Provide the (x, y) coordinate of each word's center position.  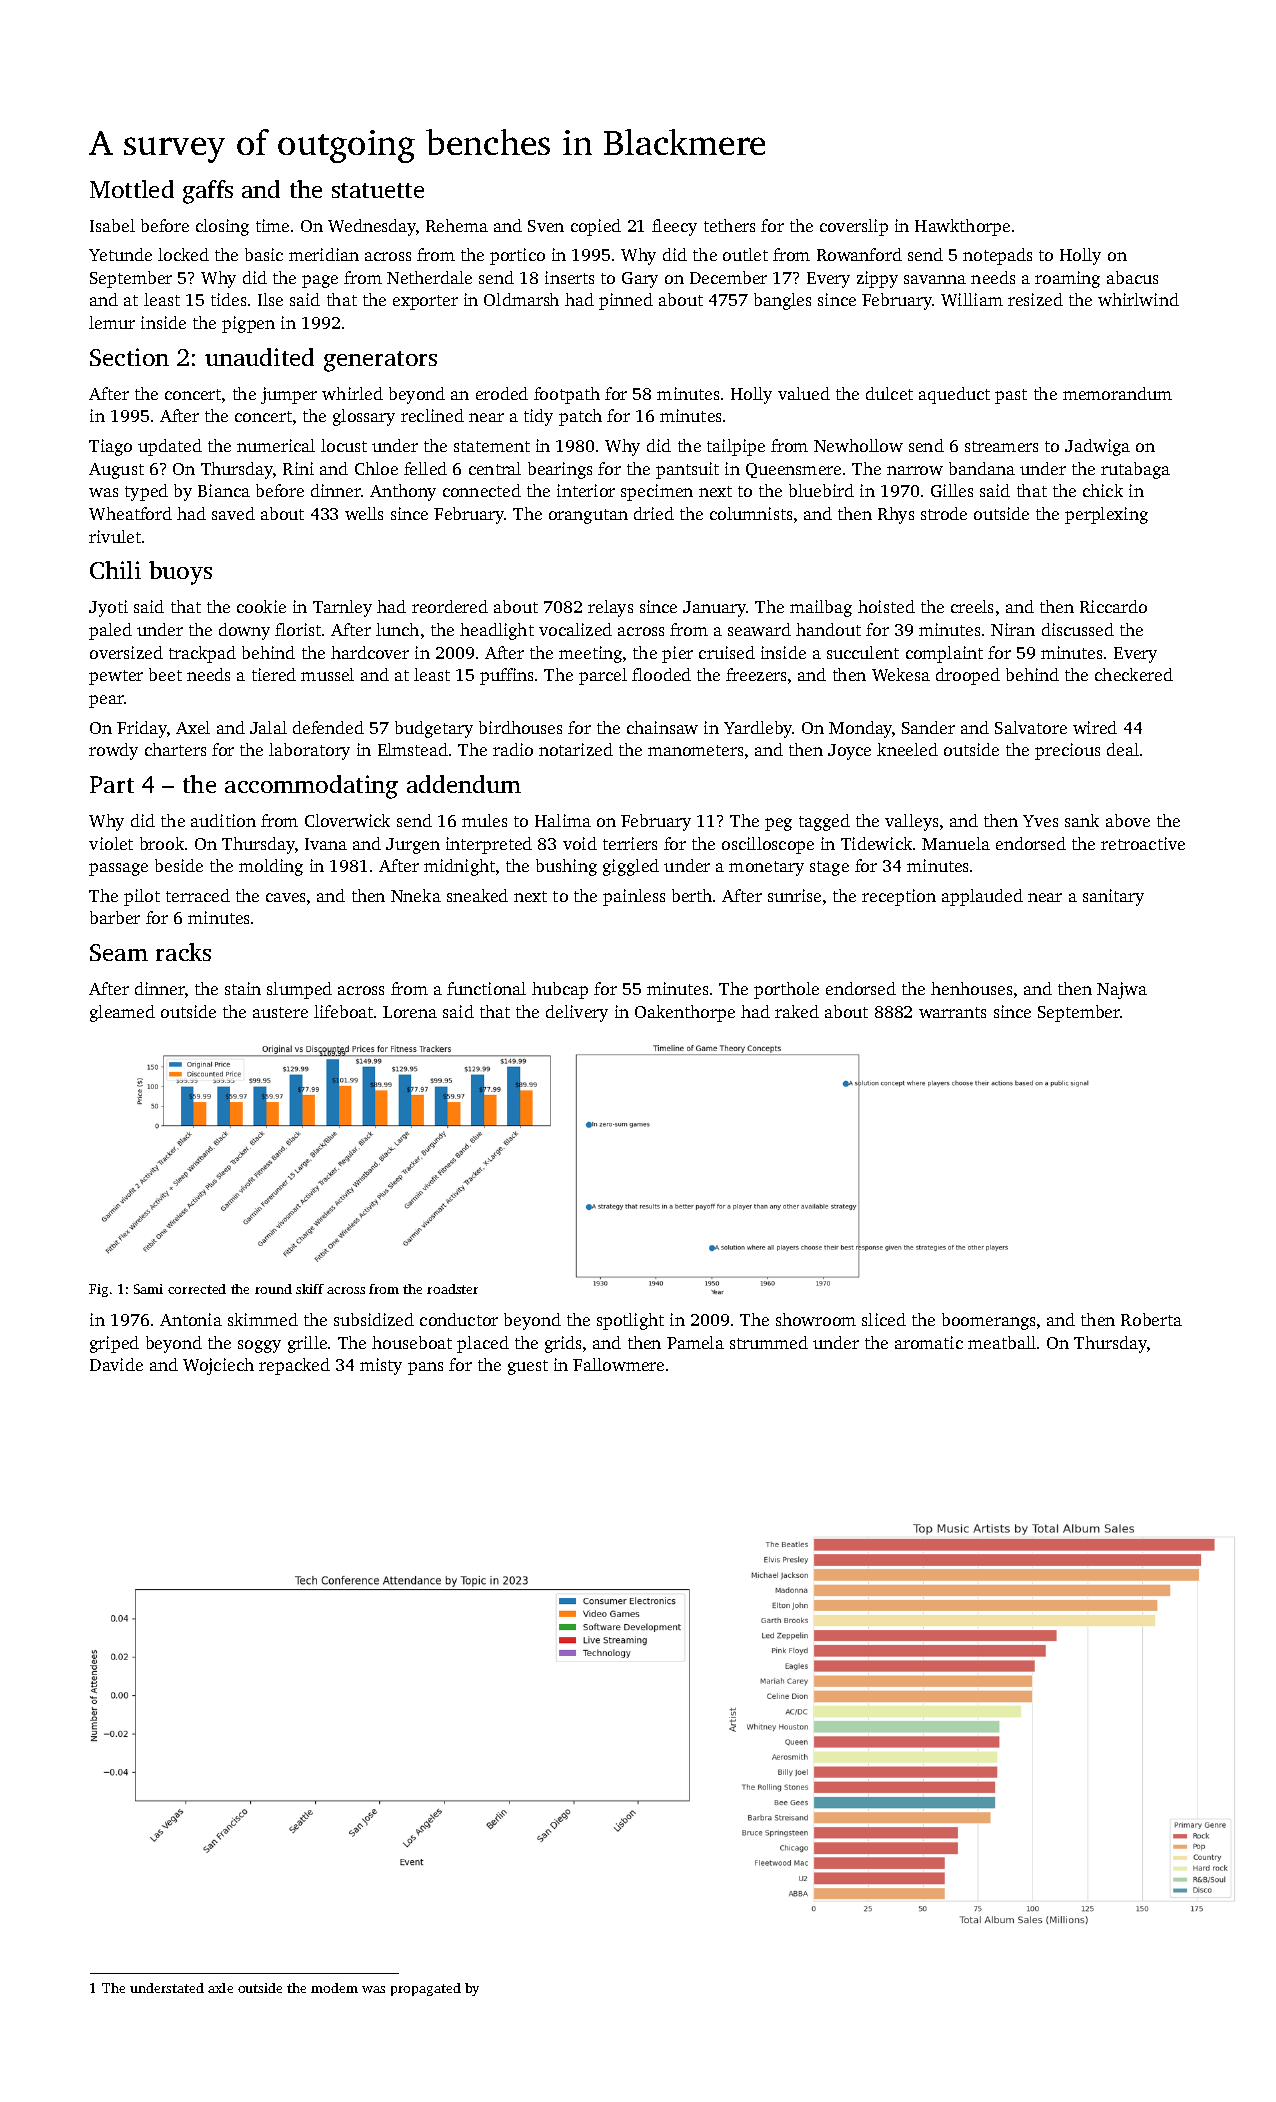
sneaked (477, 895)
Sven (546, 226)
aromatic (929, 1342)
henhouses (971, 988)
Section (129, 357)
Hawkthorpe (962, 227)
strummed (769, 1342)
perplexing (1106, 515)
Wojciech (218, 1366)
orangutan (588, 516)
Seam (119, 952)
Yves (1040, 821)
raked (797, 1011)
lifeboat (343, 1011)
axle (220, 1988)
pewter (116, 677)
